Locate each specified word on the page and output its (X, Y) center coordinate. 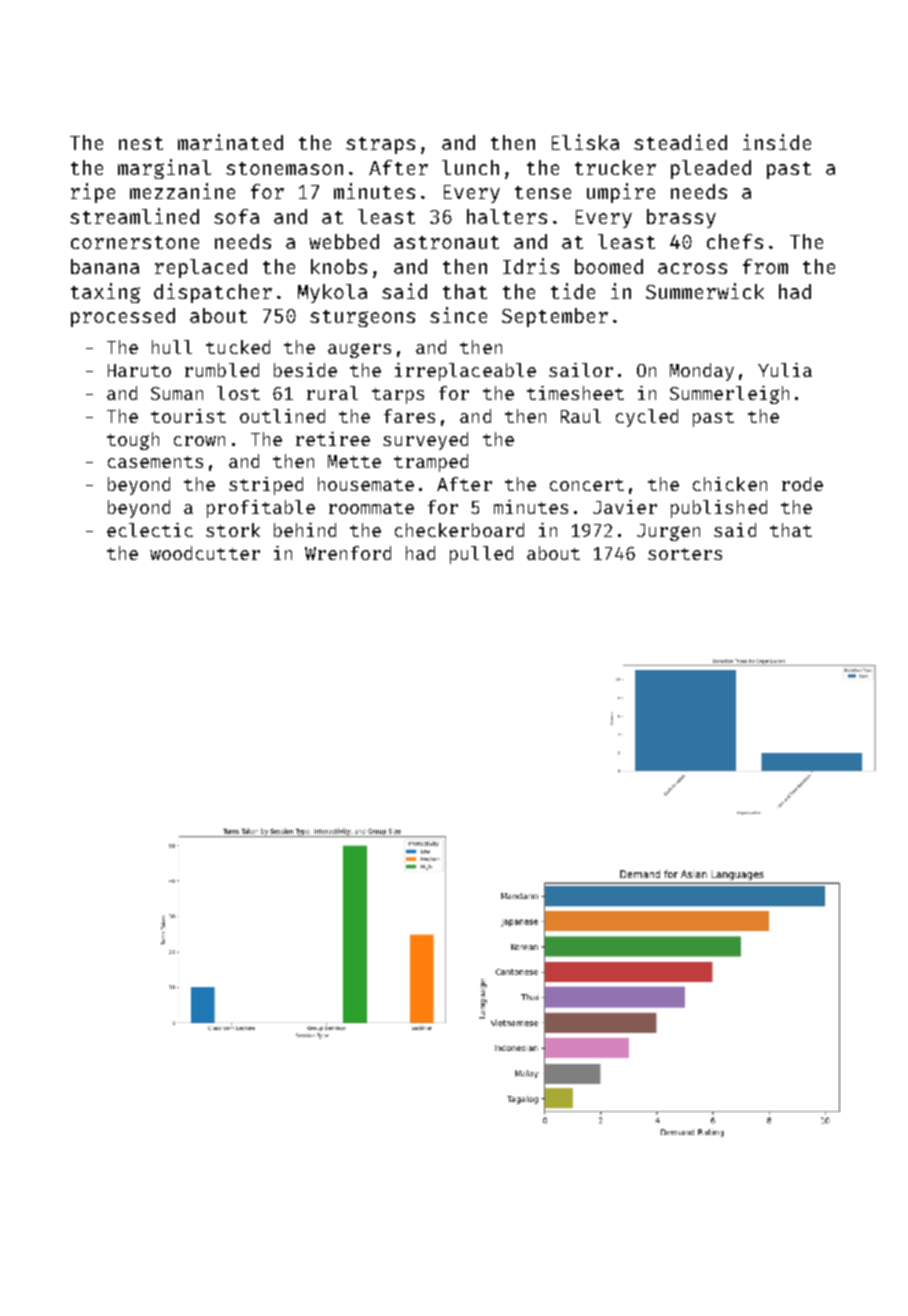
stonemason (284, 168)
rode (802, 484)
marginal (164, 169)
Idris (531, 266)
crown (199, 441)
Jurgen (668, 532)
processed (123, 317)
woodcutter (205, 553)
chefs (735, 241)
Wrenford (348, 553)
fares (409, 416)
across (692, 268)
